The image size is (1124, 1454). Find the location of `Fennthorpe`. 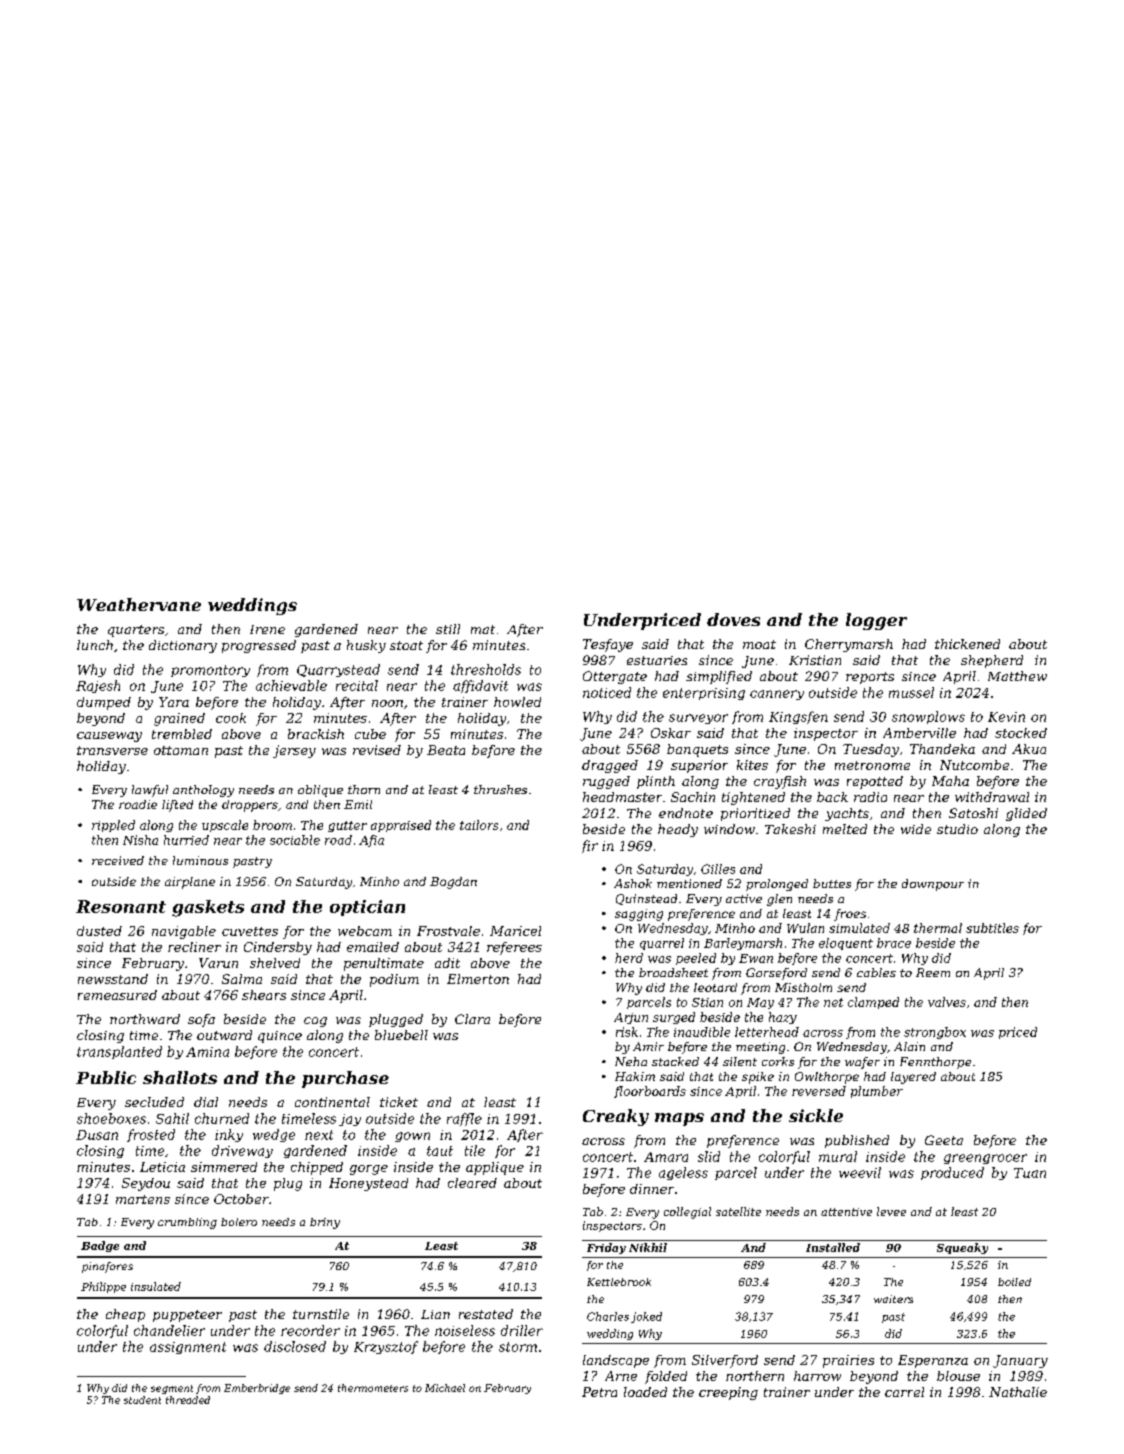

Fennthorpe is located at coordinates (935, 1063).
